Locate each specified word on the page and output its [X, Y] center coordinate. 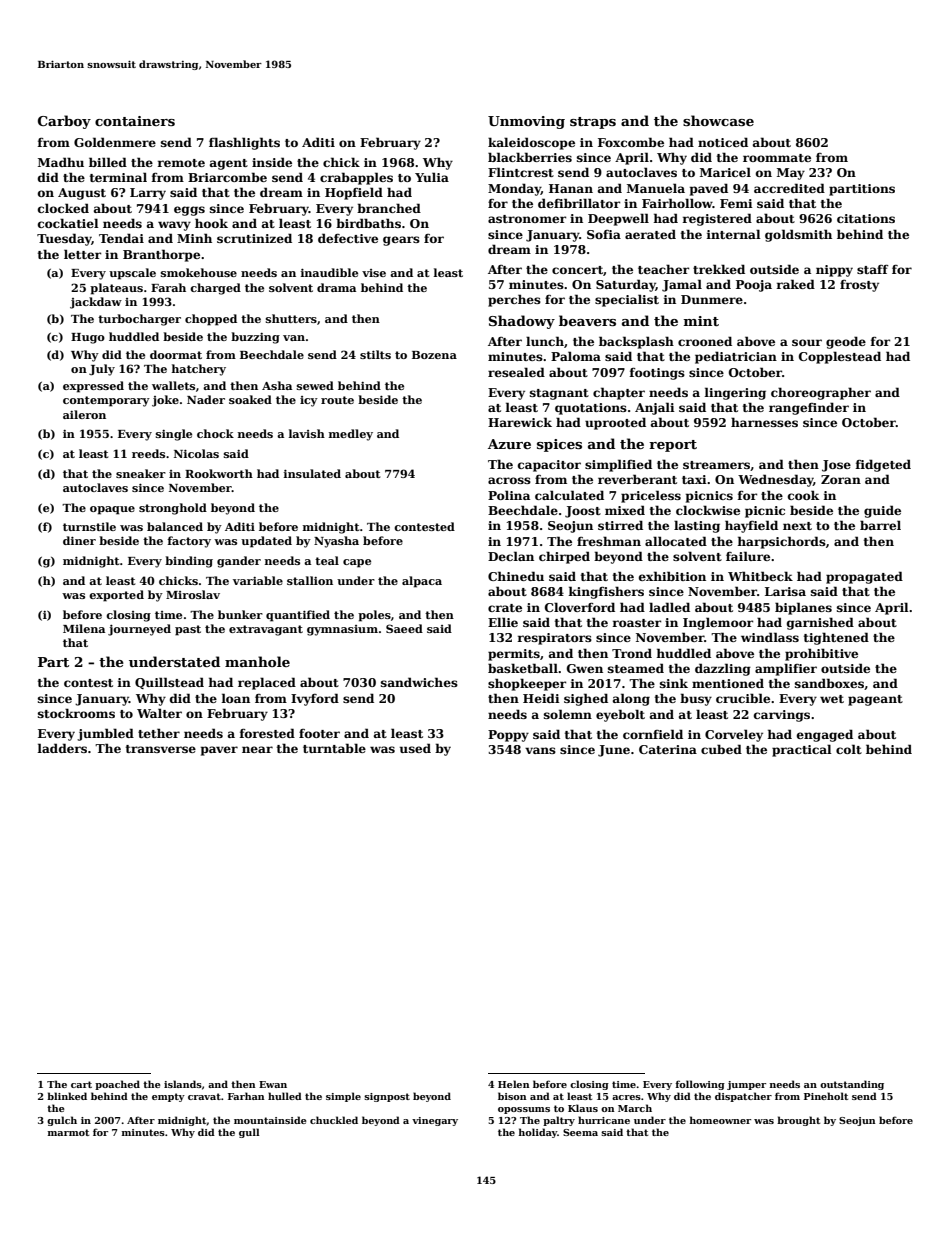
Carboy [64, 122]
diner [79, 540]
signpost [387, 1097]
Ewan [273, 1084]
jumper [746, 1085]
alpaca [422, 582]
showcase [718, 120]
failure [748, 556]
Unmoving [526, 122]
